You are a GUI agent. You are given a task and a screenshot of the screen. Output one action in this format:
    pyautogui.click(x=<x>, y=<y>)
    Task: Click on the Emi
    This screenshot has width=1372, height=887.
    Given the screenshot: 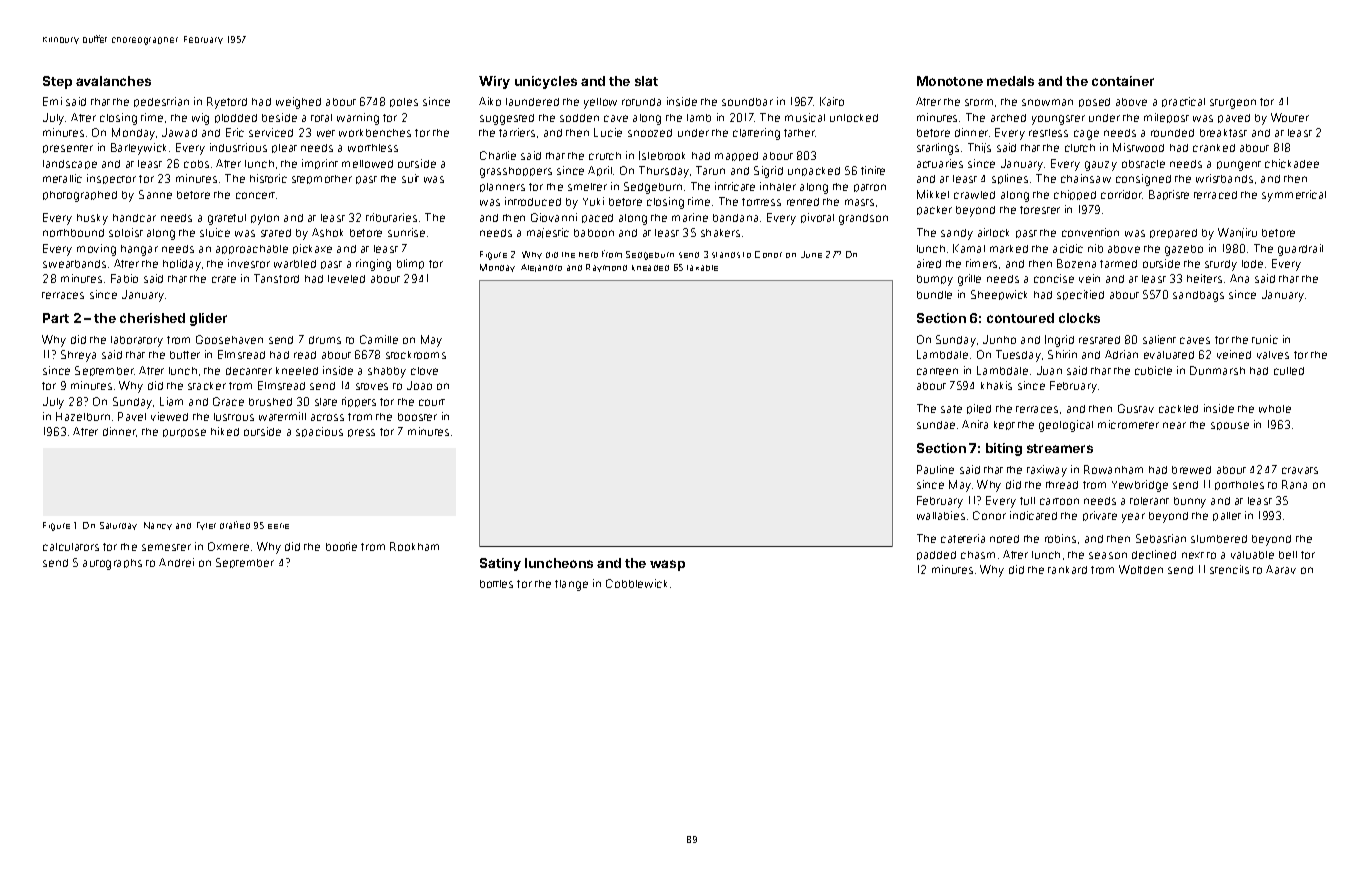 What is the action you would take?
    pyautogui.click(x=52, y=101)
